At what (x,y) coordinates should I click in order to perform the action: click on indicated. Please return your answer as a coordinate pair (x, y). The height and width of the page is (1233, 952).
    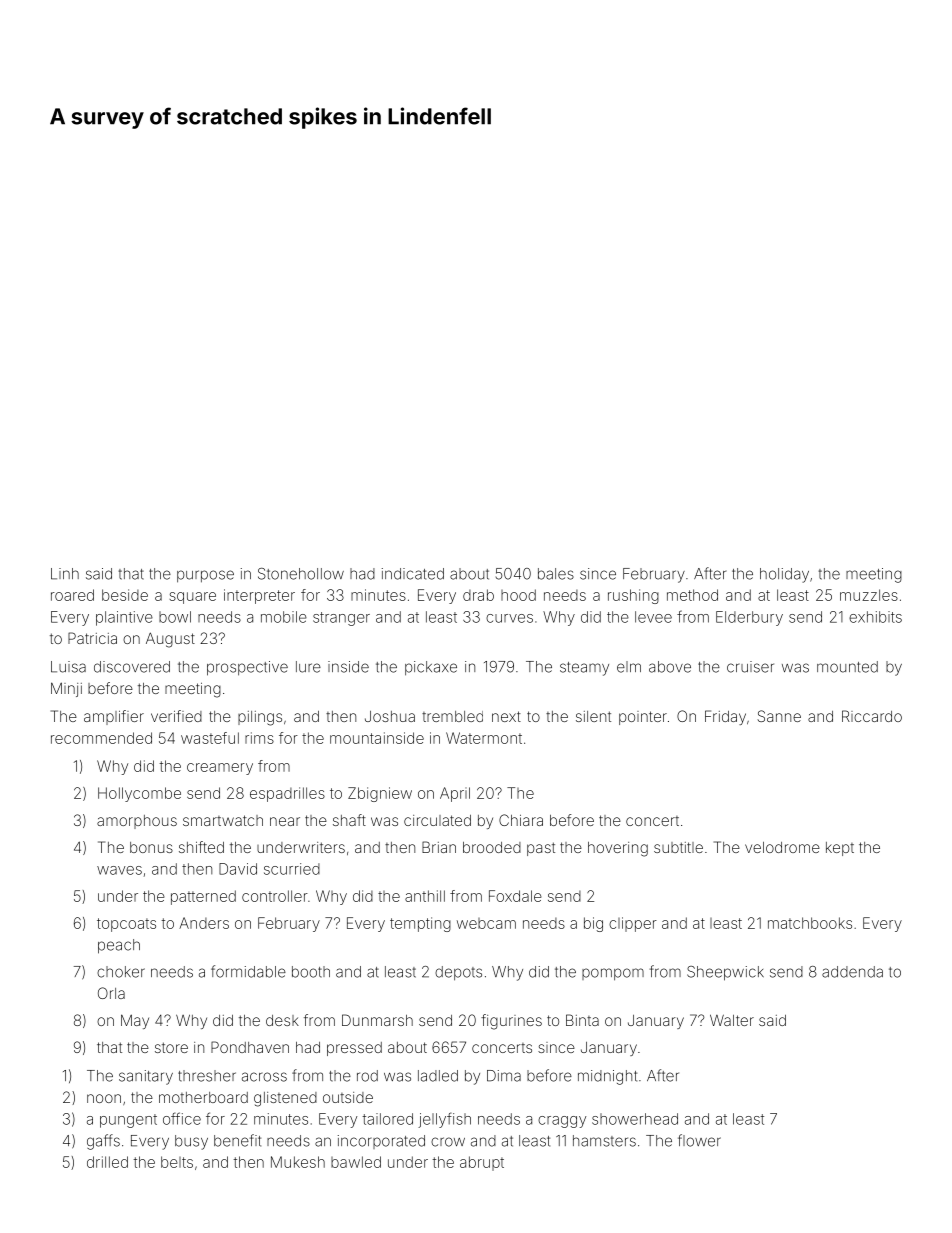
    Looking at the image, I should click on (413, 574).
